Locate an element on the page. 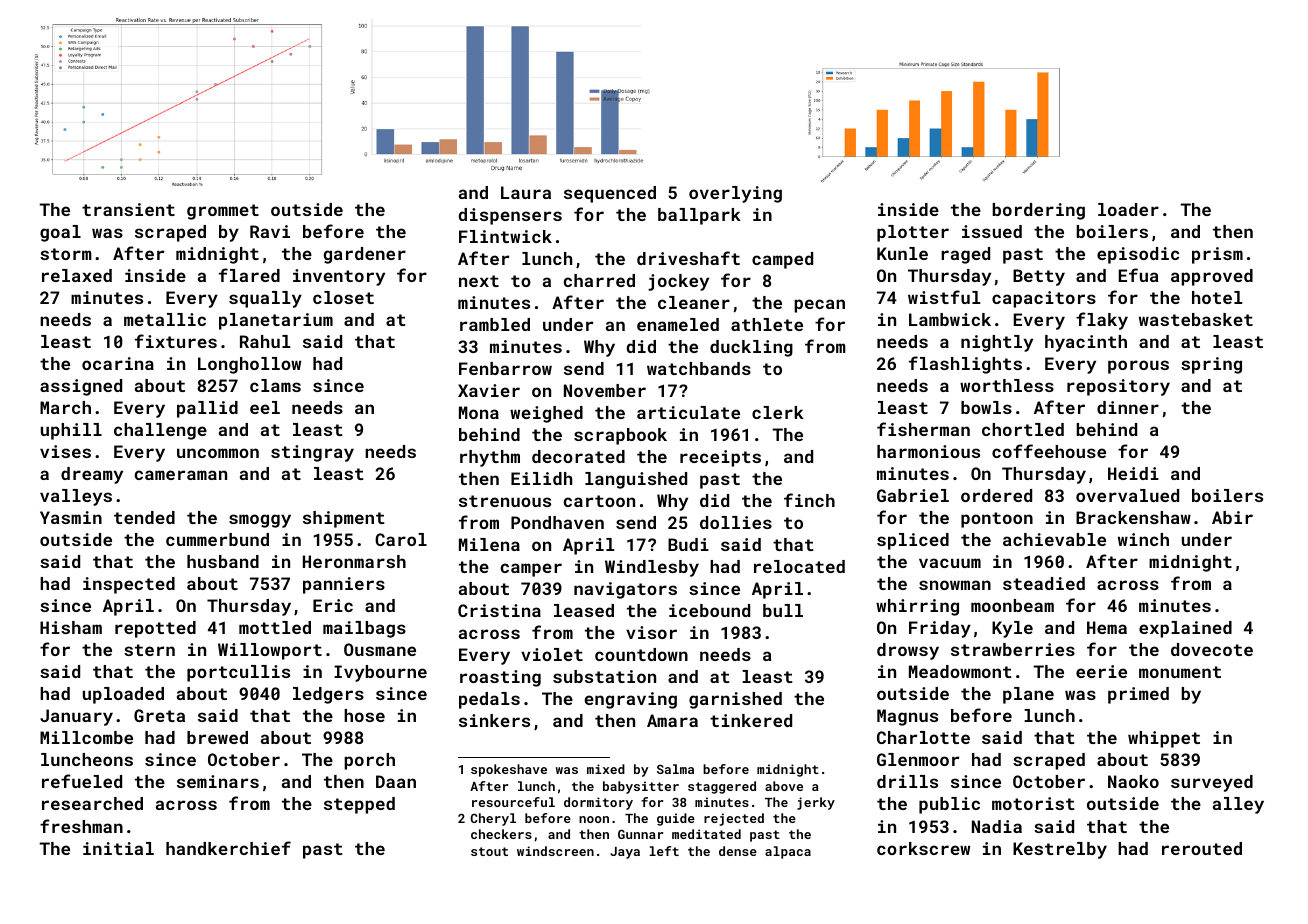 This page has height=924, width=1308. metallic is located at coordinates (165, 319).
